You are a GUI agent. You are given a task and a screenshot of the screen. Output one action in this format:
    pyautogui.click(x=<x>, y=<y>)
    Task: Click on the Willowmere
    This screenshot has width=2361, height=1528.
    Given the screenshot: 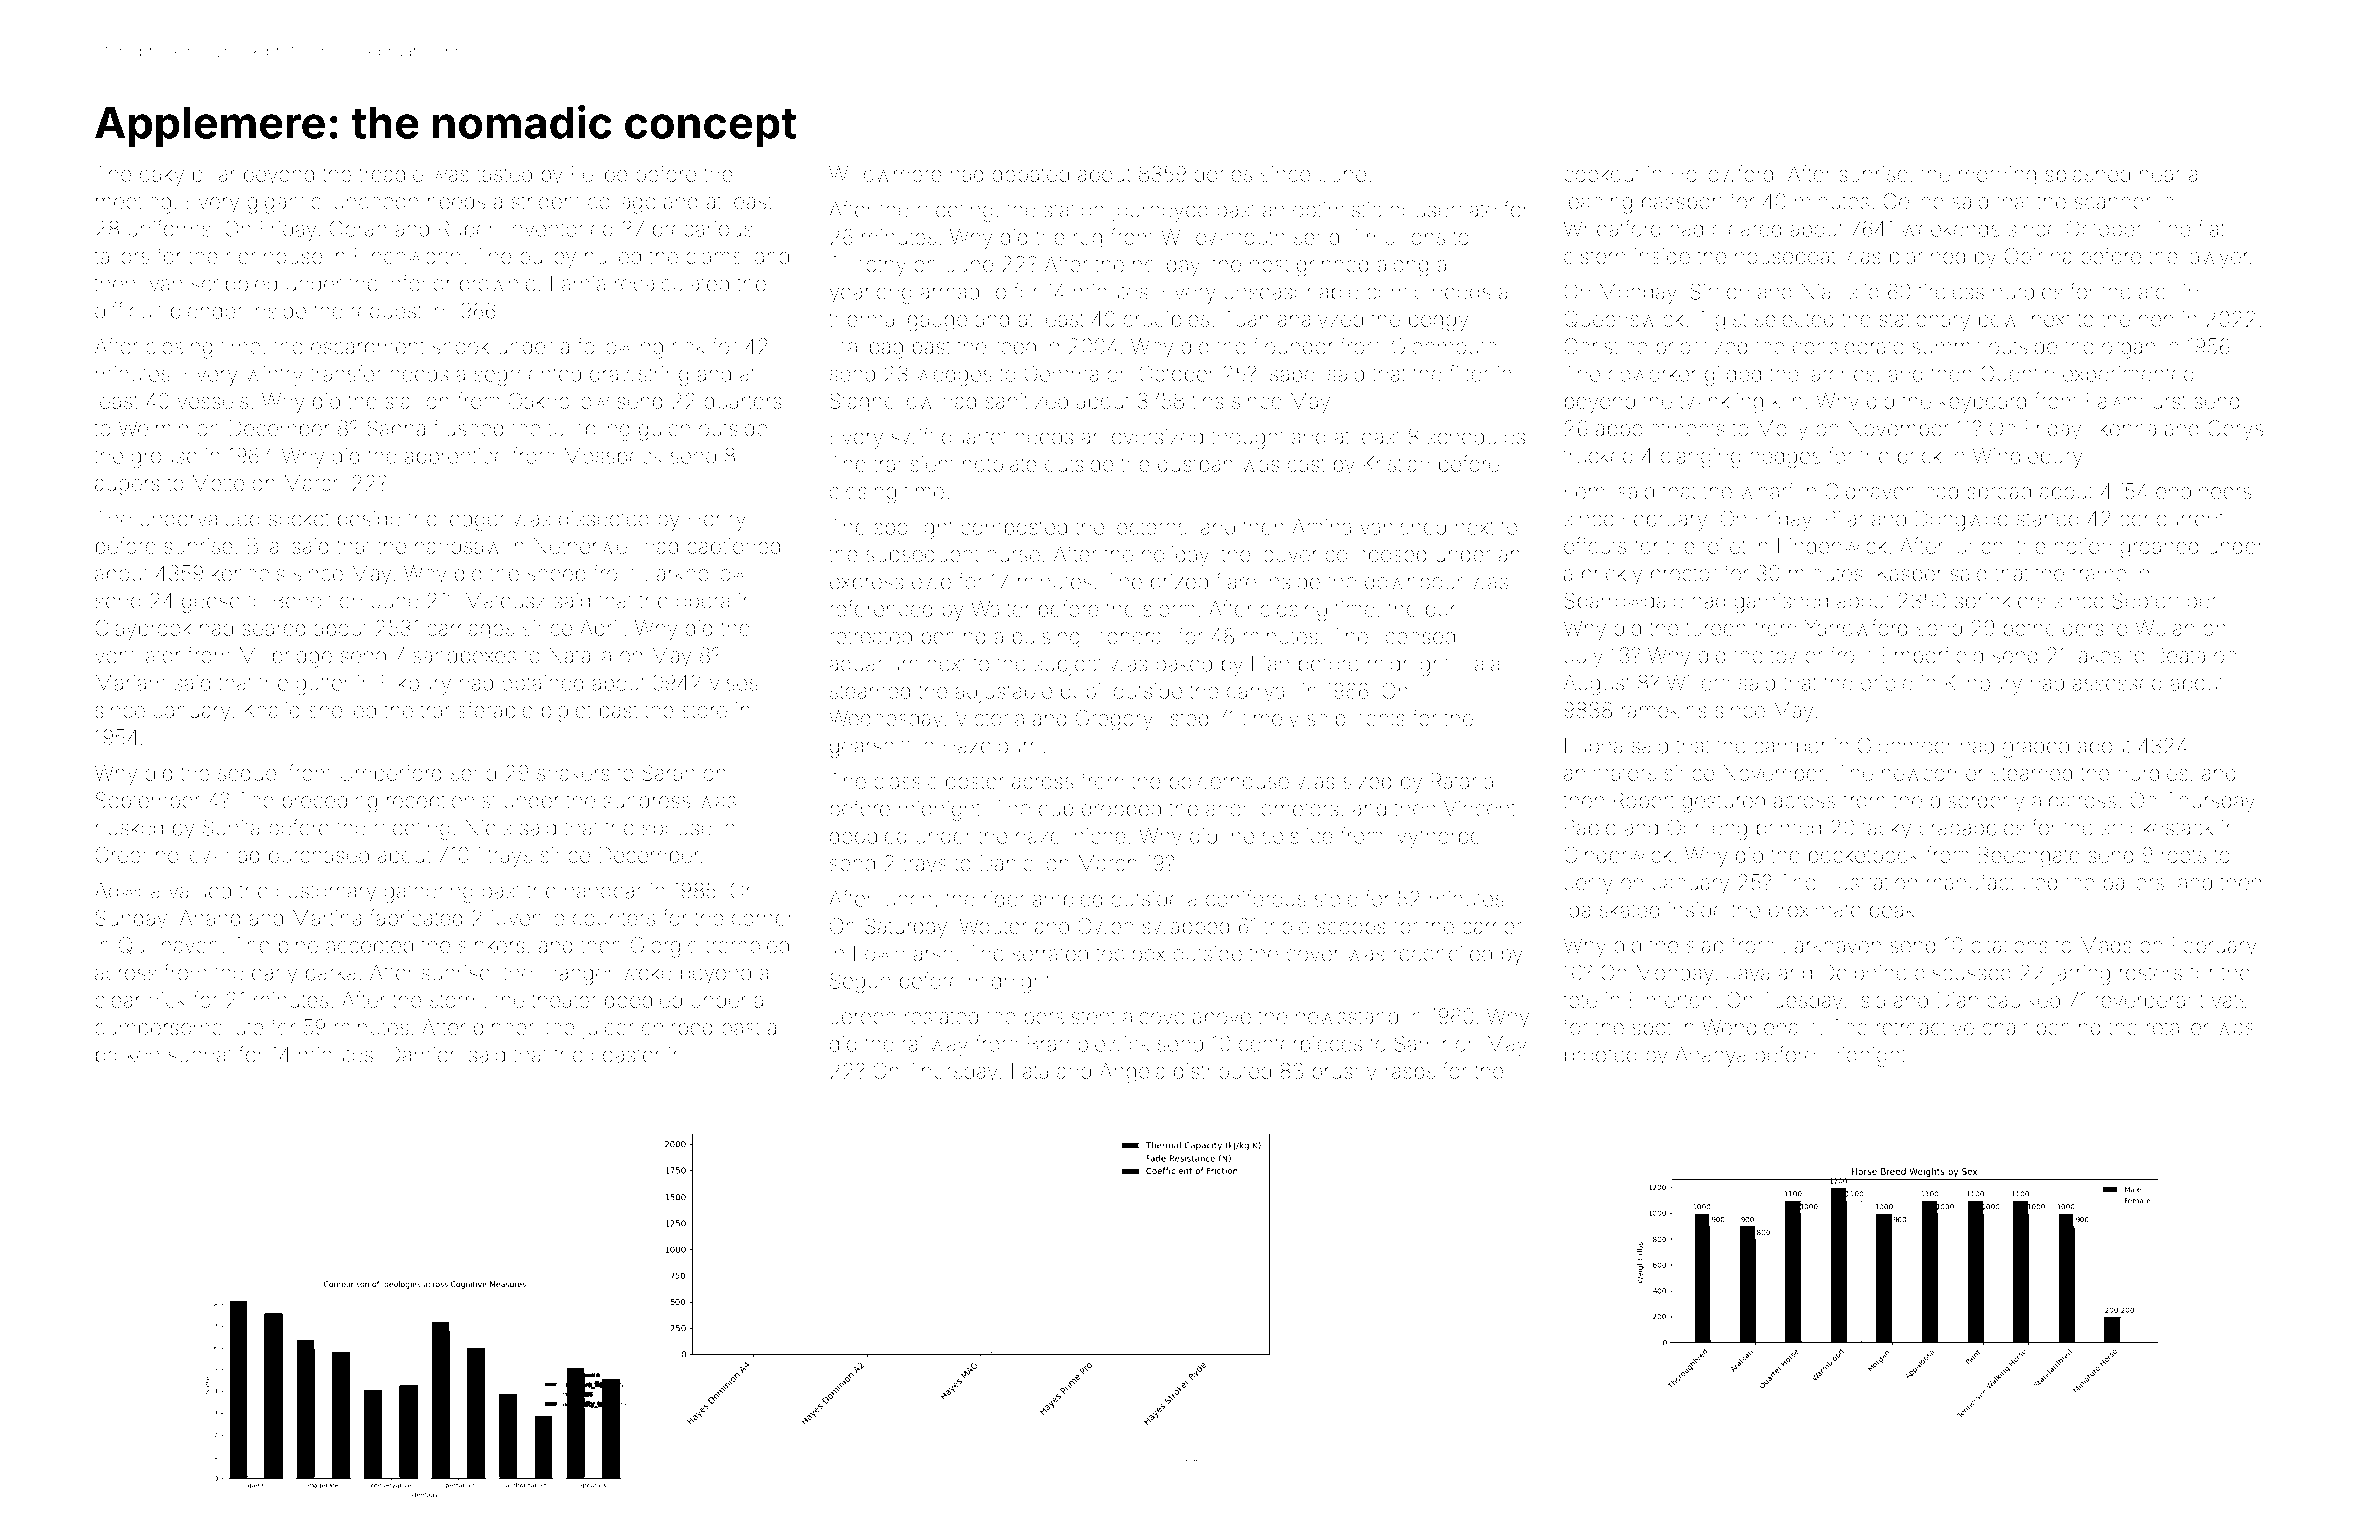 What is the action you would take?
    pyautogui.click(x=885, y=174)
